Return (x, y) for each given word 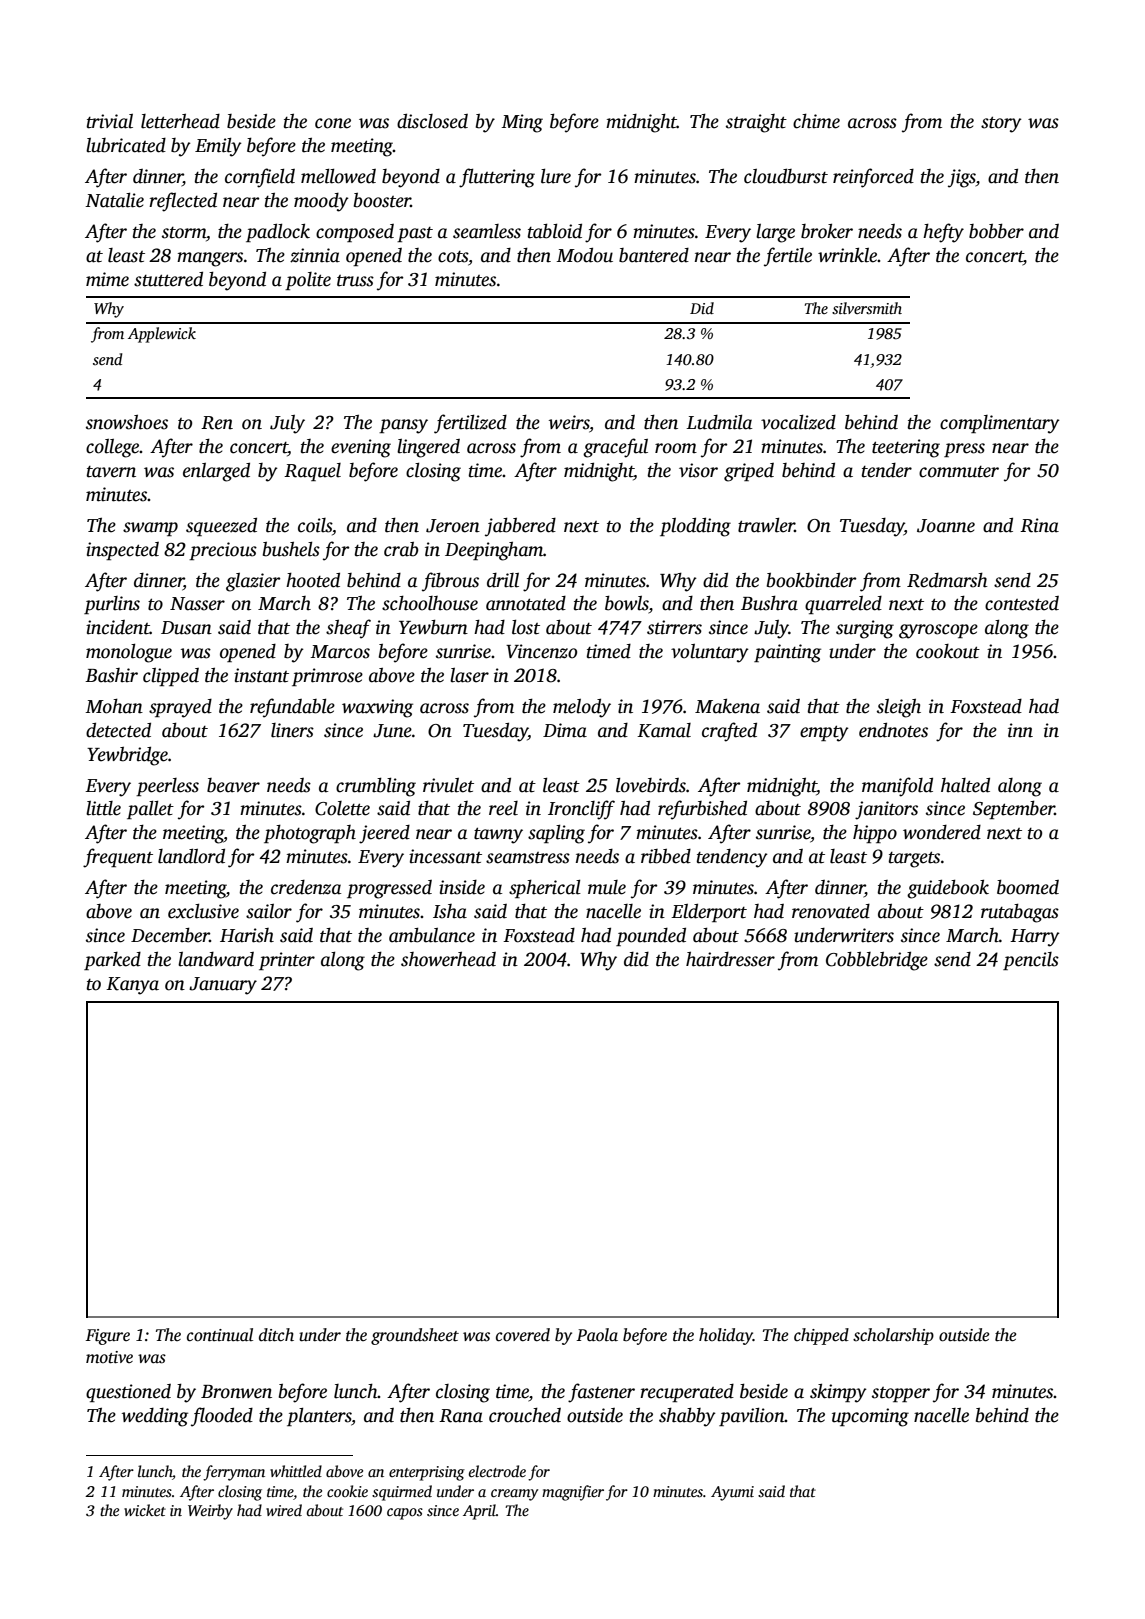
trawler (766, 525)
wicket (145, 1510)
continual (220, 1335)
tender (887, 470)
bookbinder (812, 580)
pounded (651, 936)
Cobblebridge (877, 961)
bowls (627, 604)
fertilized (470, 424)
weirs (569, 422)
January (223, 986)
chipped (821, 1336)
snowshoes (127, 422)
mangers (210, 259)
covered (523, 1335)
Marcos (340, 652)
